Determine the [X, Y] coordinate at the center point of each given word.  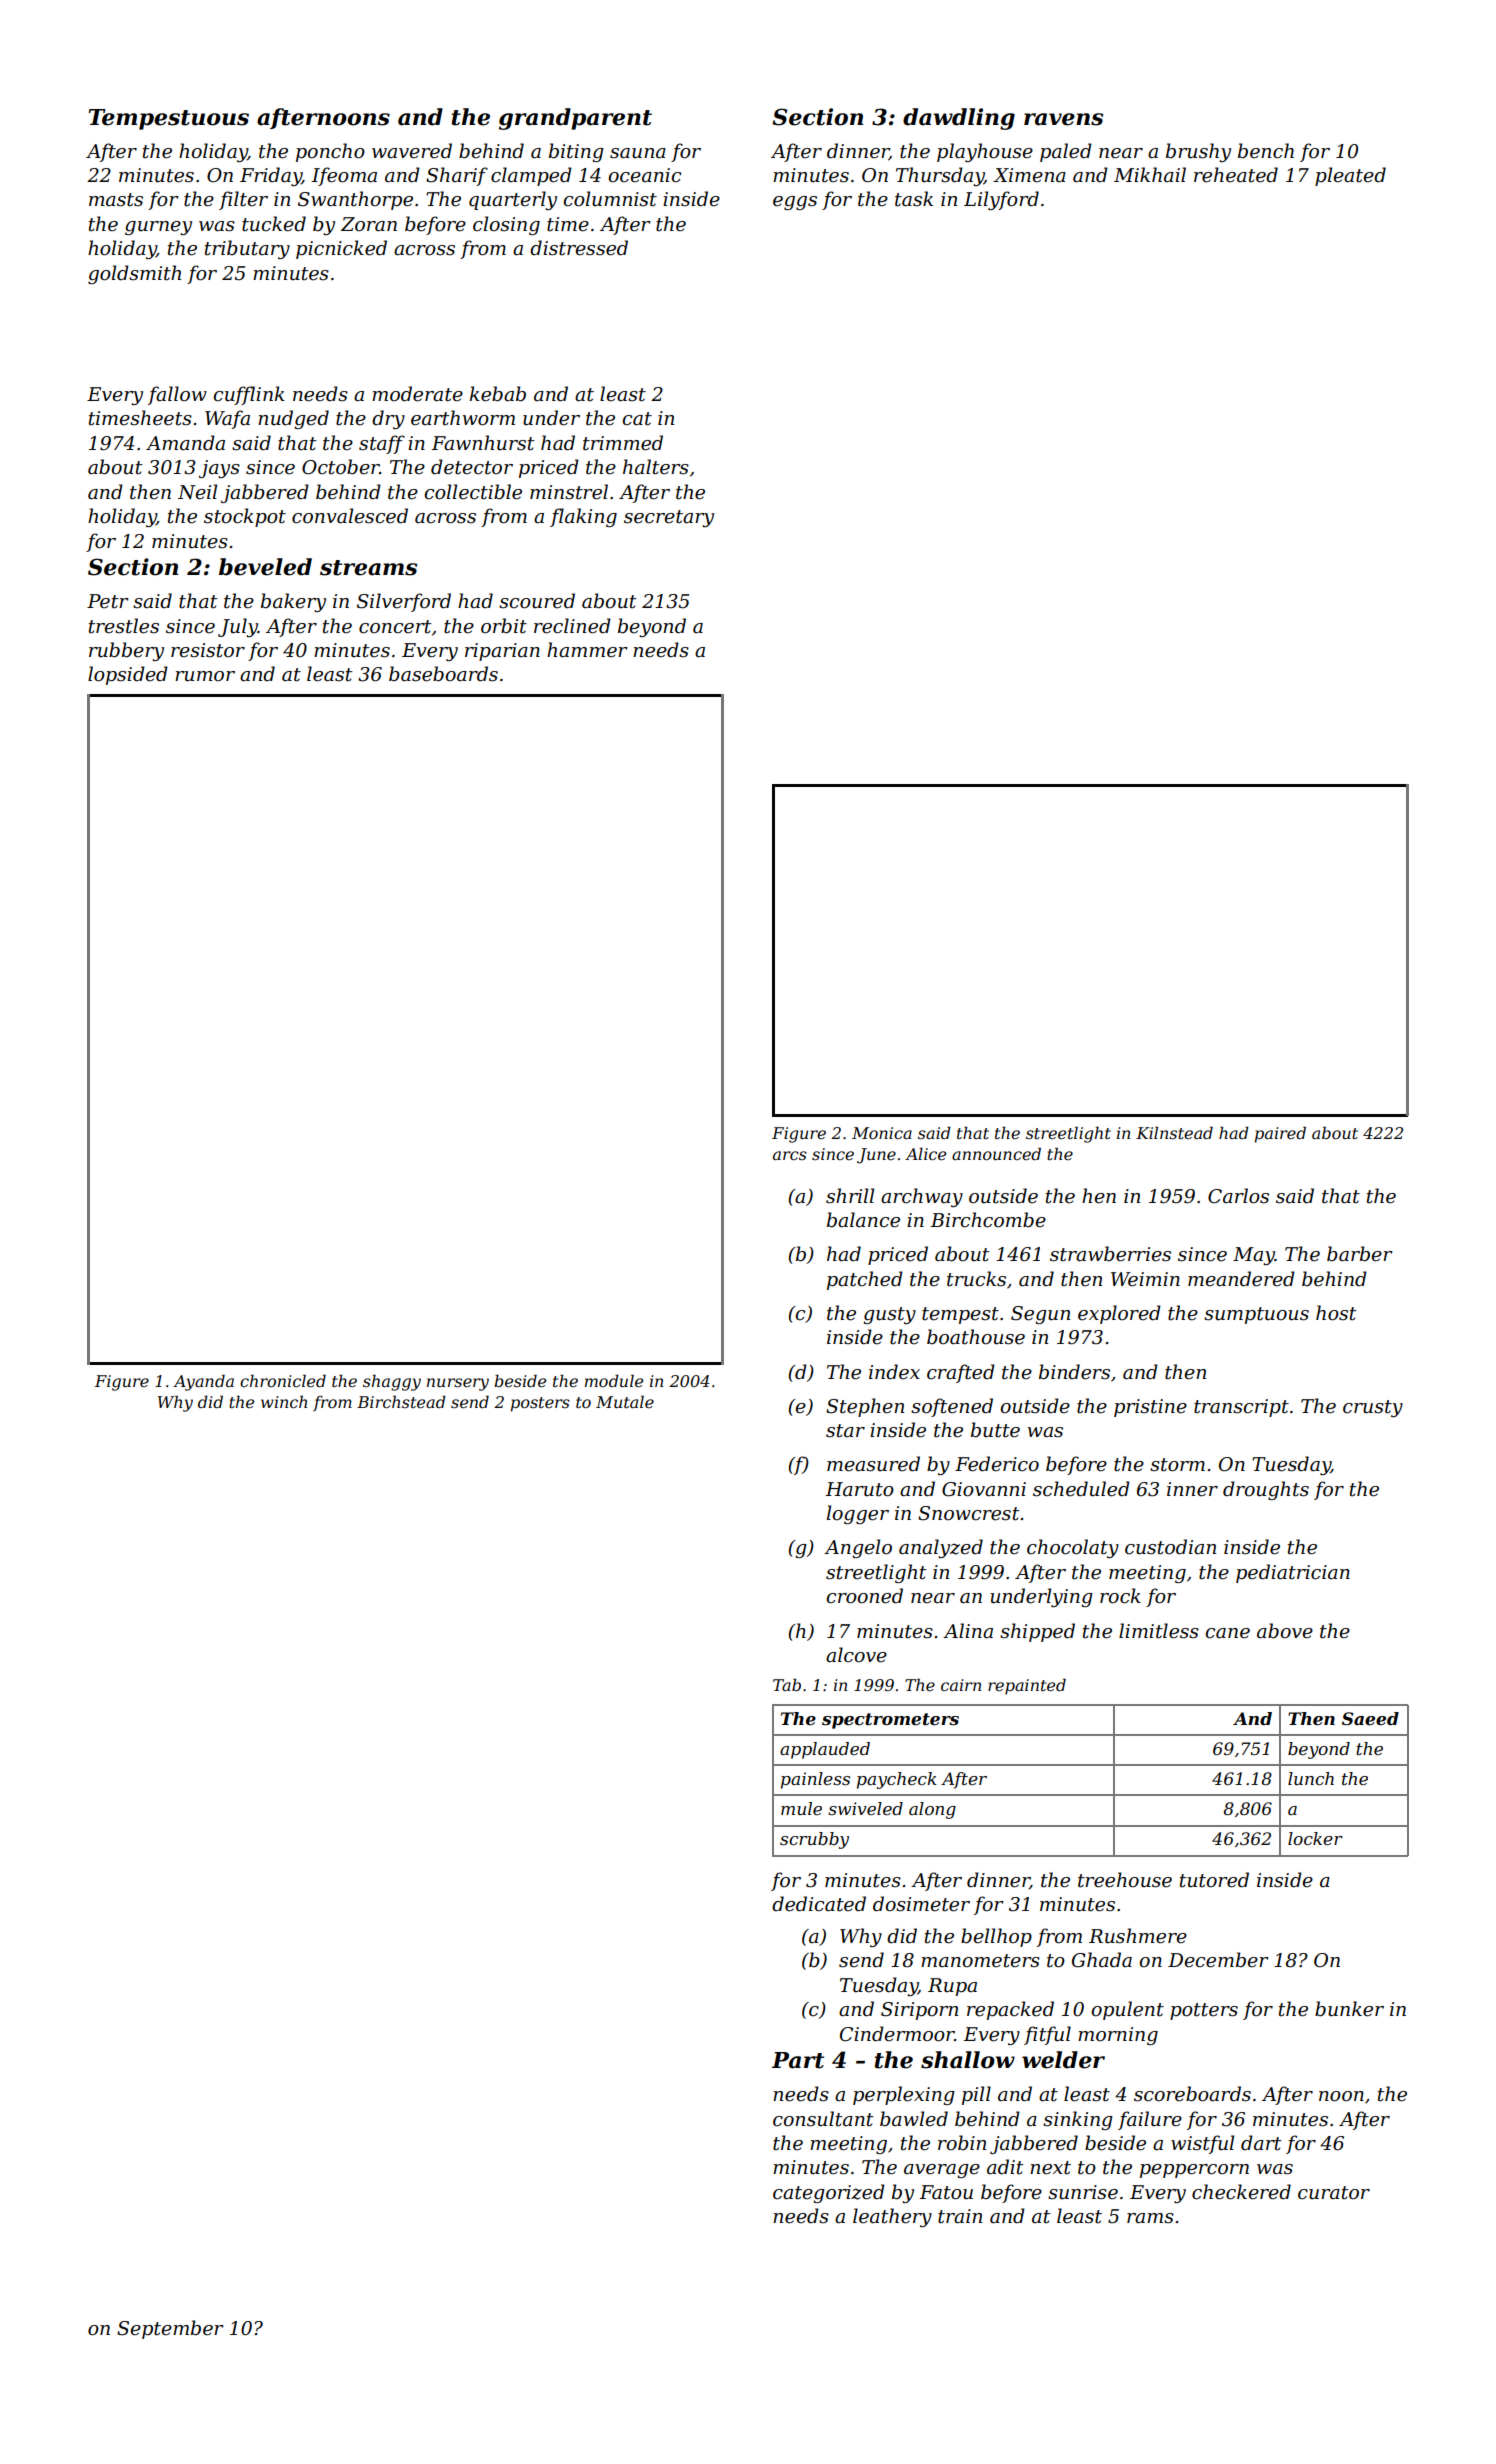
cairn [961, 1685]
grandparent [575, 119]
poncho [330, 152]
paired [1280, 1134]
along [932, 1810]
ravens [1063, 119]
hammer [587, 650]
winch [284, 1401]
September [170, 2329]
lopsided [128, 675]
